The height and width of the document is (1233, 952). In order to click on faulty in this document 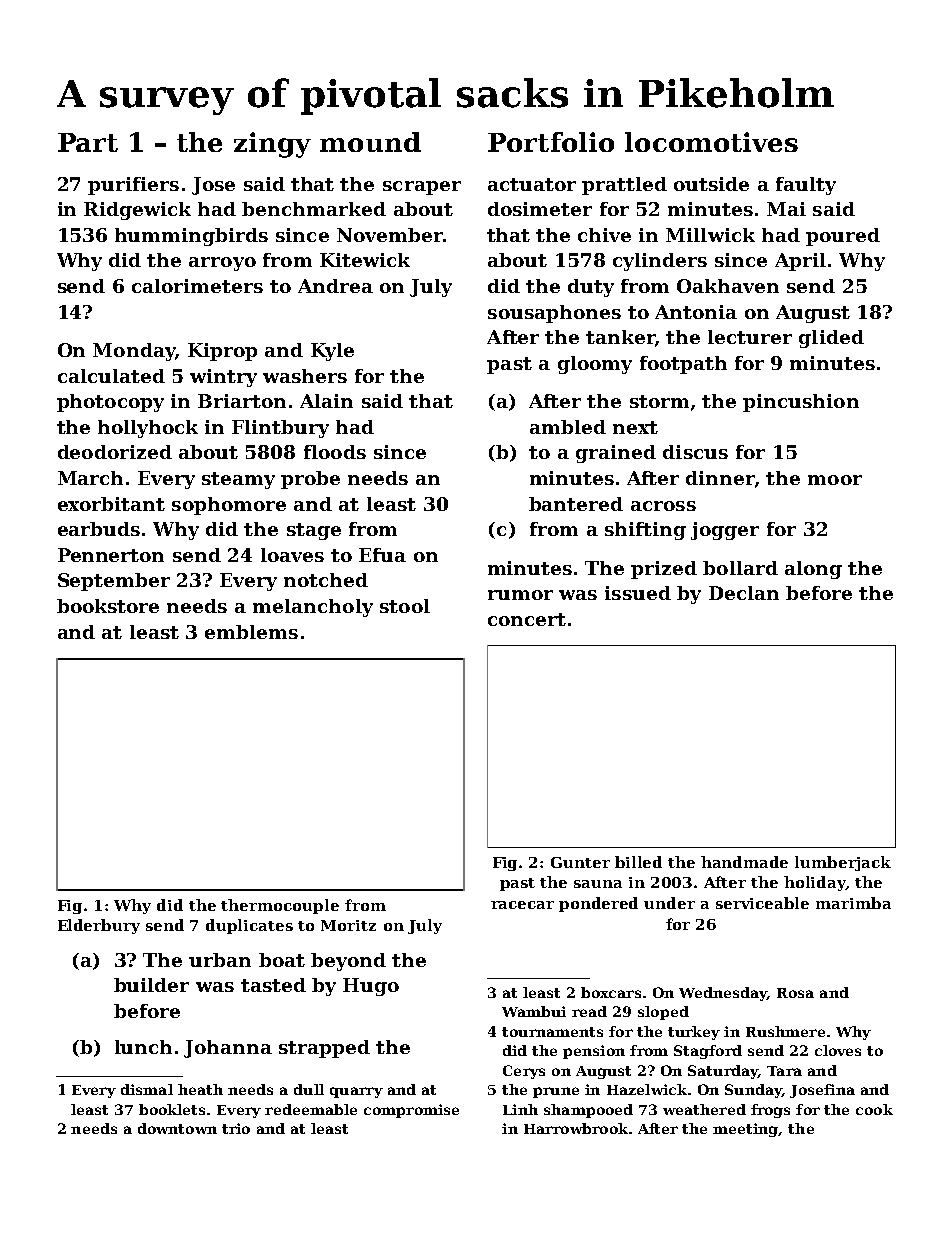, I will do `click(806, 186)`.
